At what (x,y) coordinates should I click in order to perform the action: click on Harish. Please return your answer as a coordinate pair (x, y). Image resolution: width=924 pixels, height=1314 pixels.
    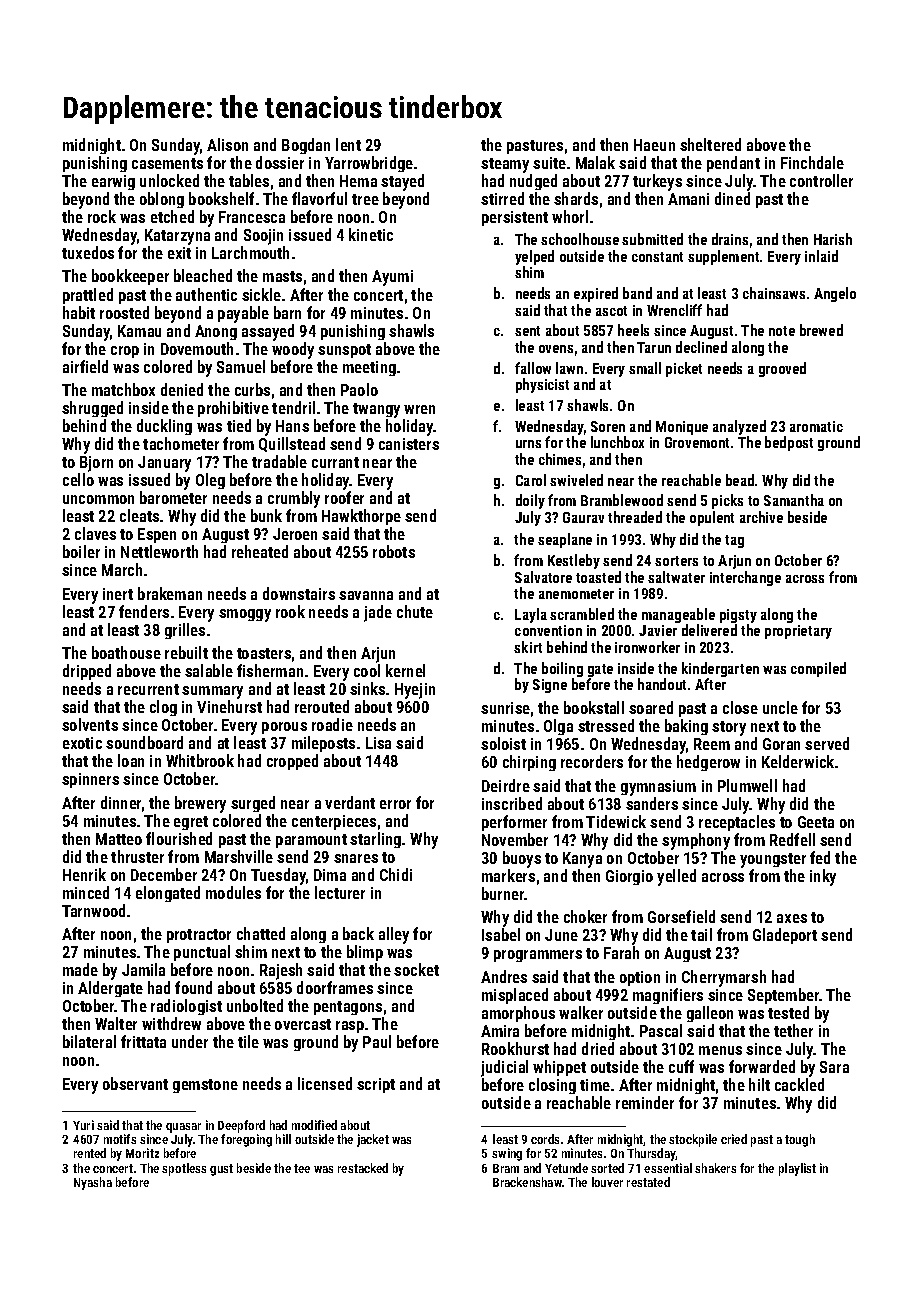
    Looking at the image, I should click on (833, 239).
